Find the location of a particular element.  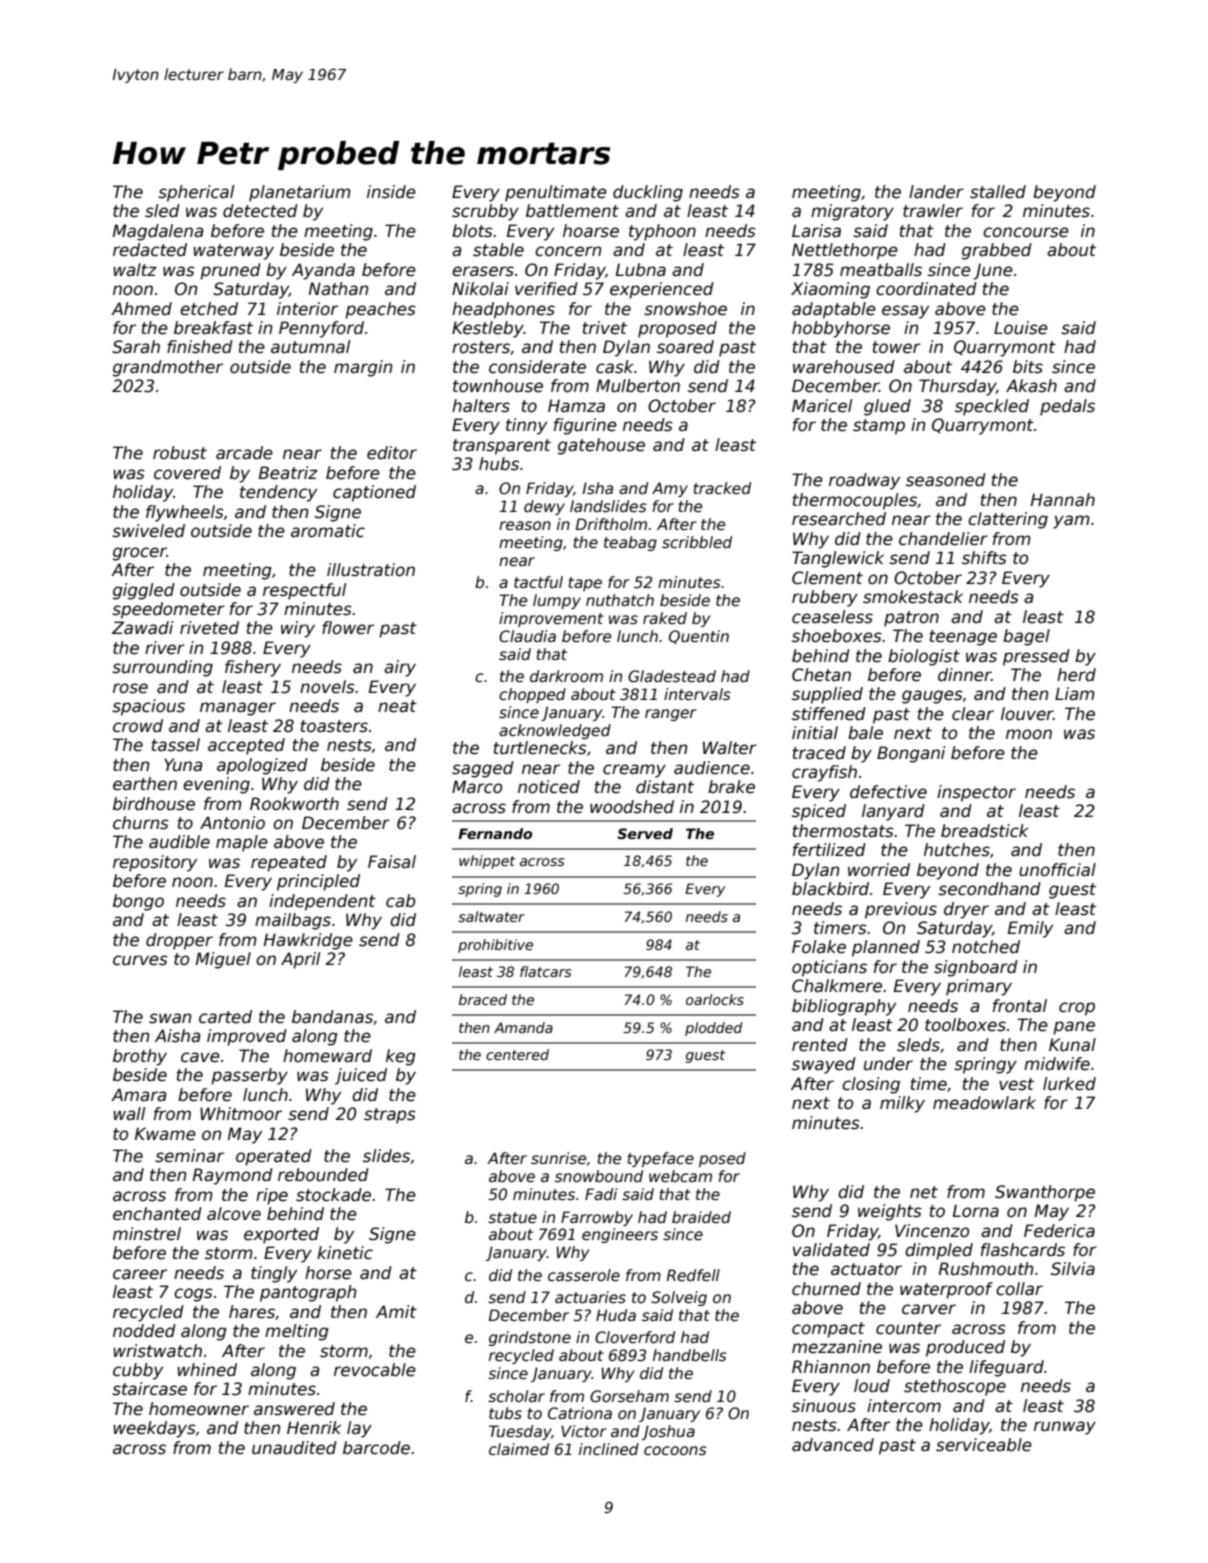

tracked is located at coordinates (722, 488).
